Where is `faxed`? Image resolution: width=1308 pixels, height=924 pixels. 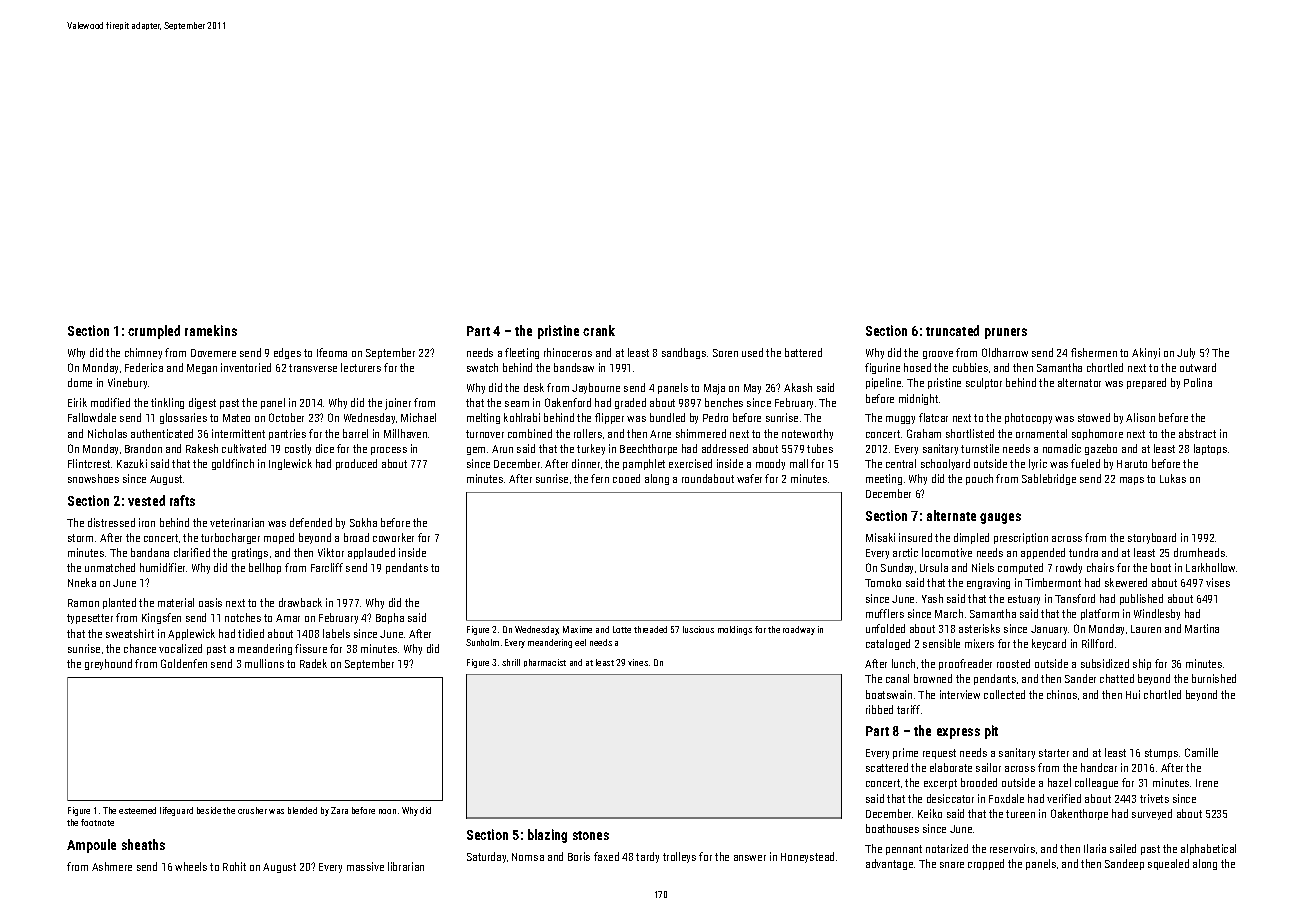
faxed is located at coordinates (606, 856).
